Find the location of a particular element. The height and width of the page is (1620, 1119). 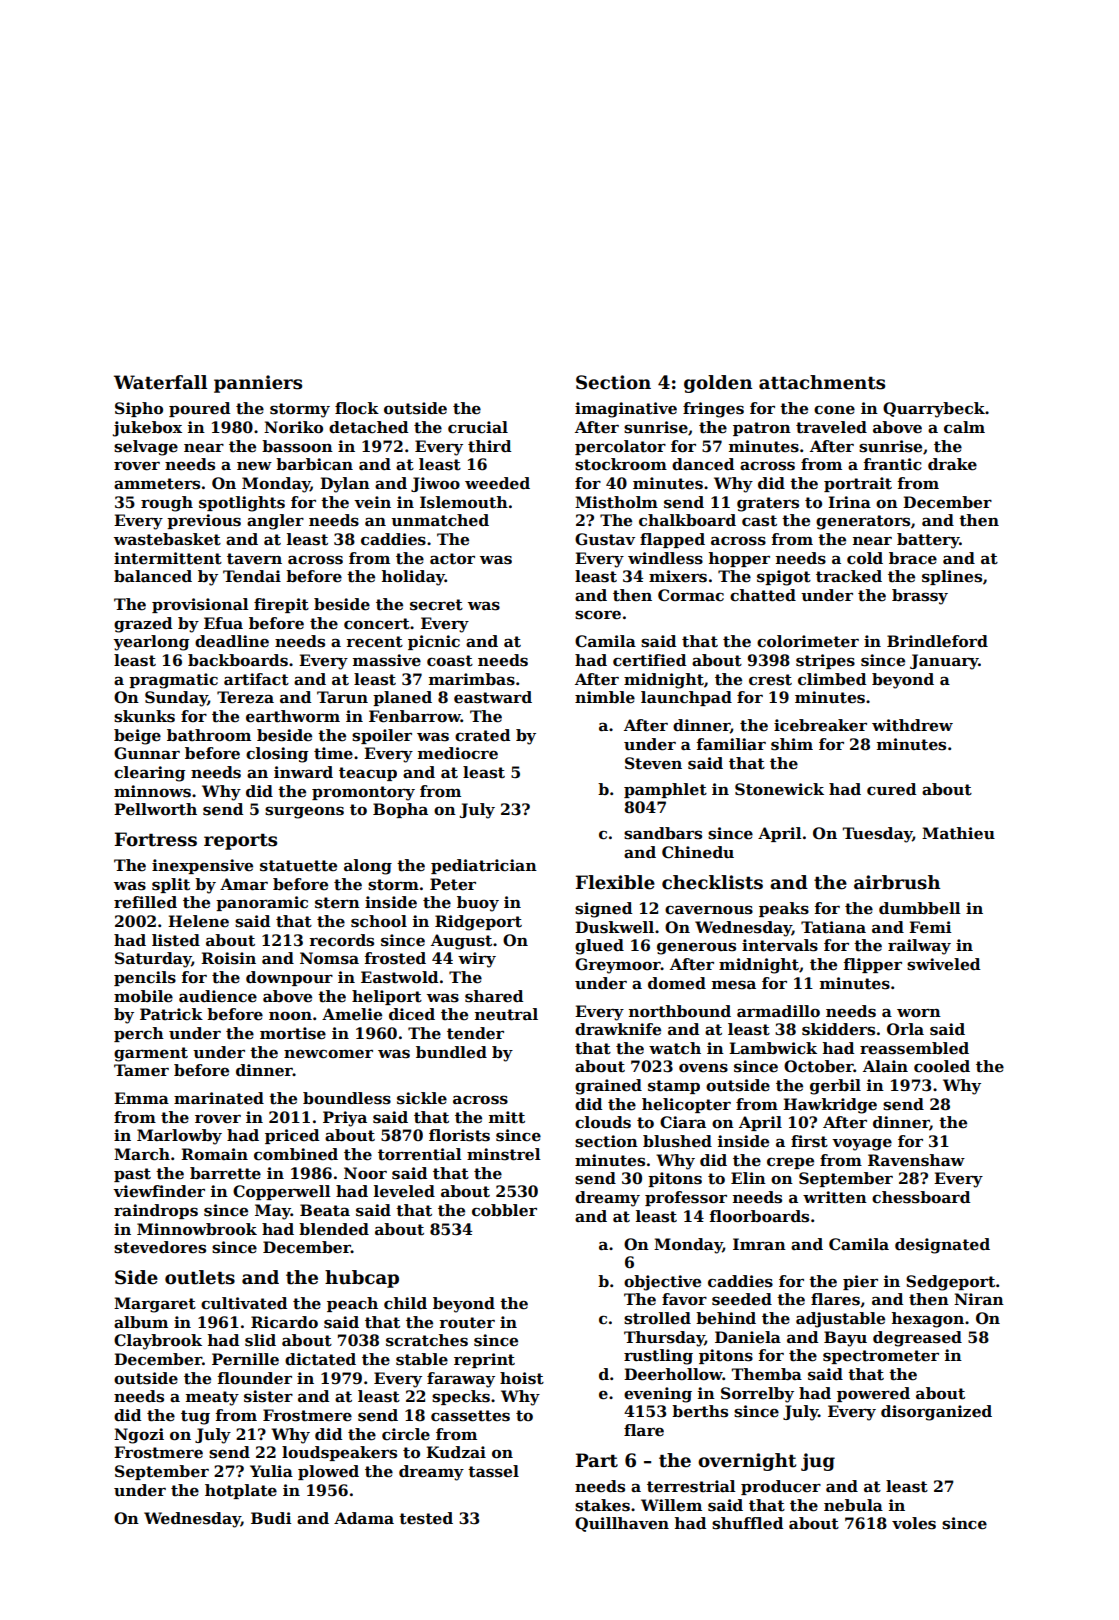

florists is located at coordinates (459, 1135).
